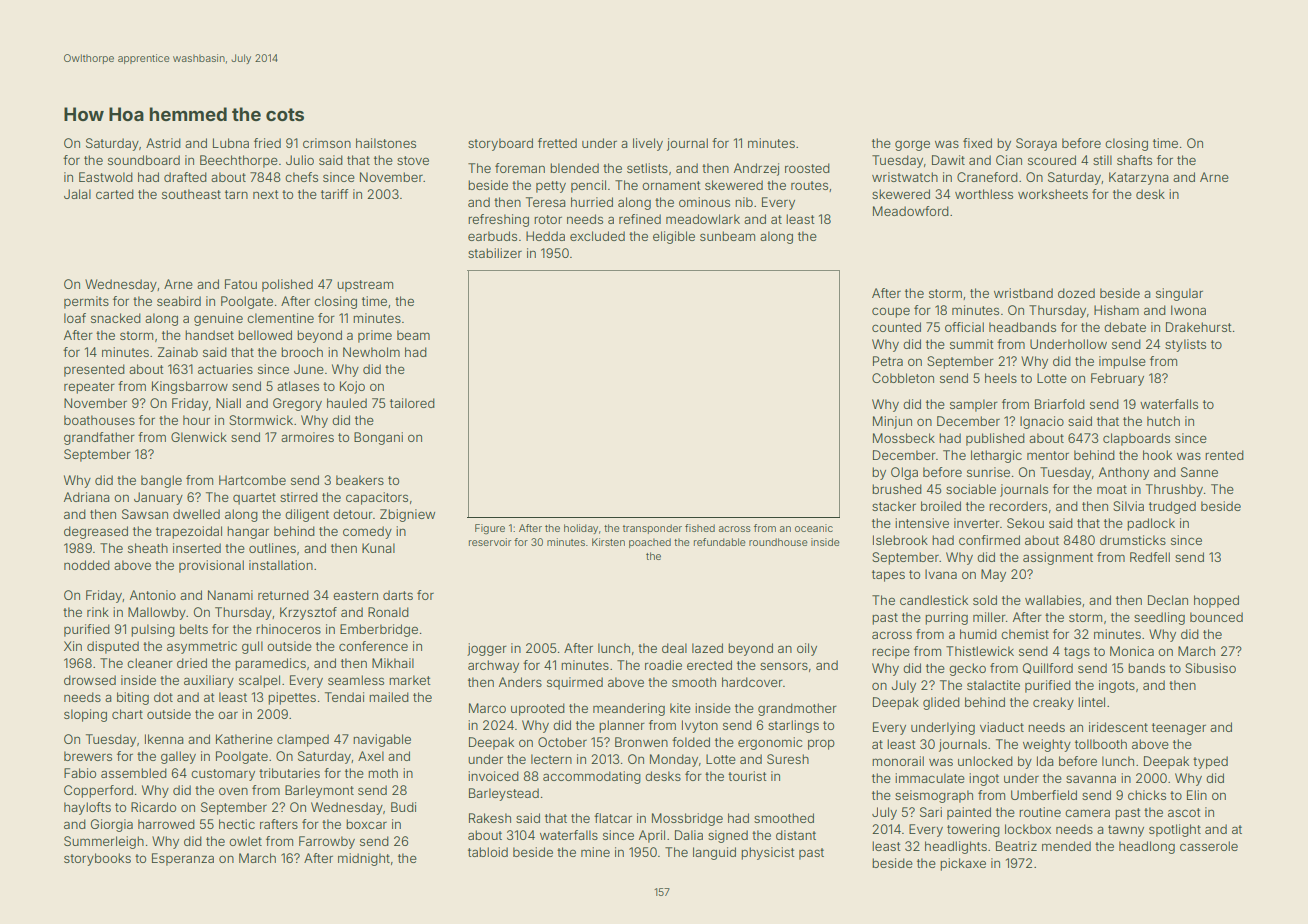 This screenshot has height=924, width=1308. What do you see at coordinates (183, 859) in the screenshot?
I see `Esperanza` at bounding box center [183, 859].
